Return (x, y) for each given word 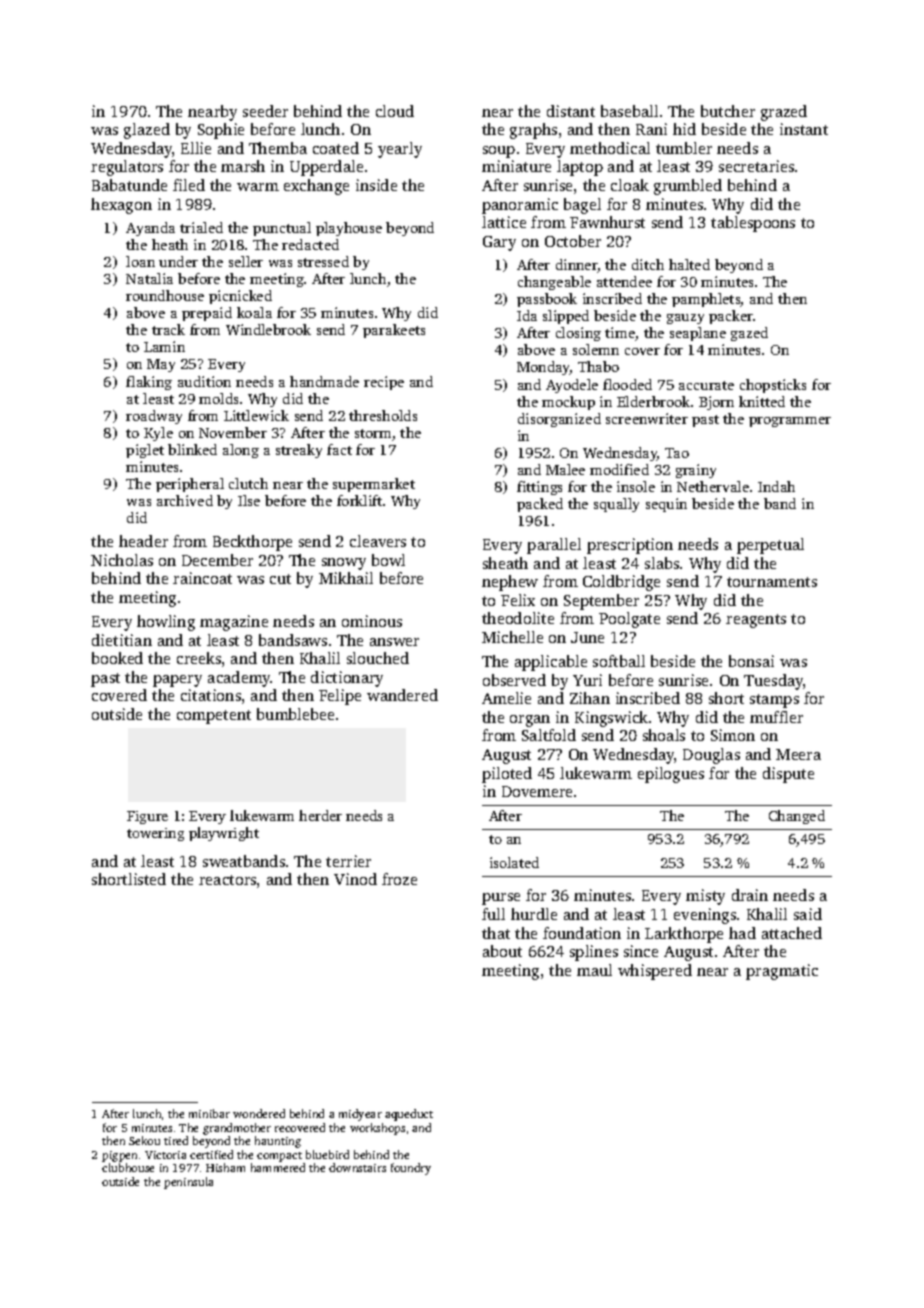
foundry (411, 1169)
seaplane (698, 334)
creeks (199, 658)
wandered (402, 695)
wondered (259, 1113)
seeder (265, 111)
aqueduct (409, 1115)
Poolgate (629, 620)
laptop (580, 168)
